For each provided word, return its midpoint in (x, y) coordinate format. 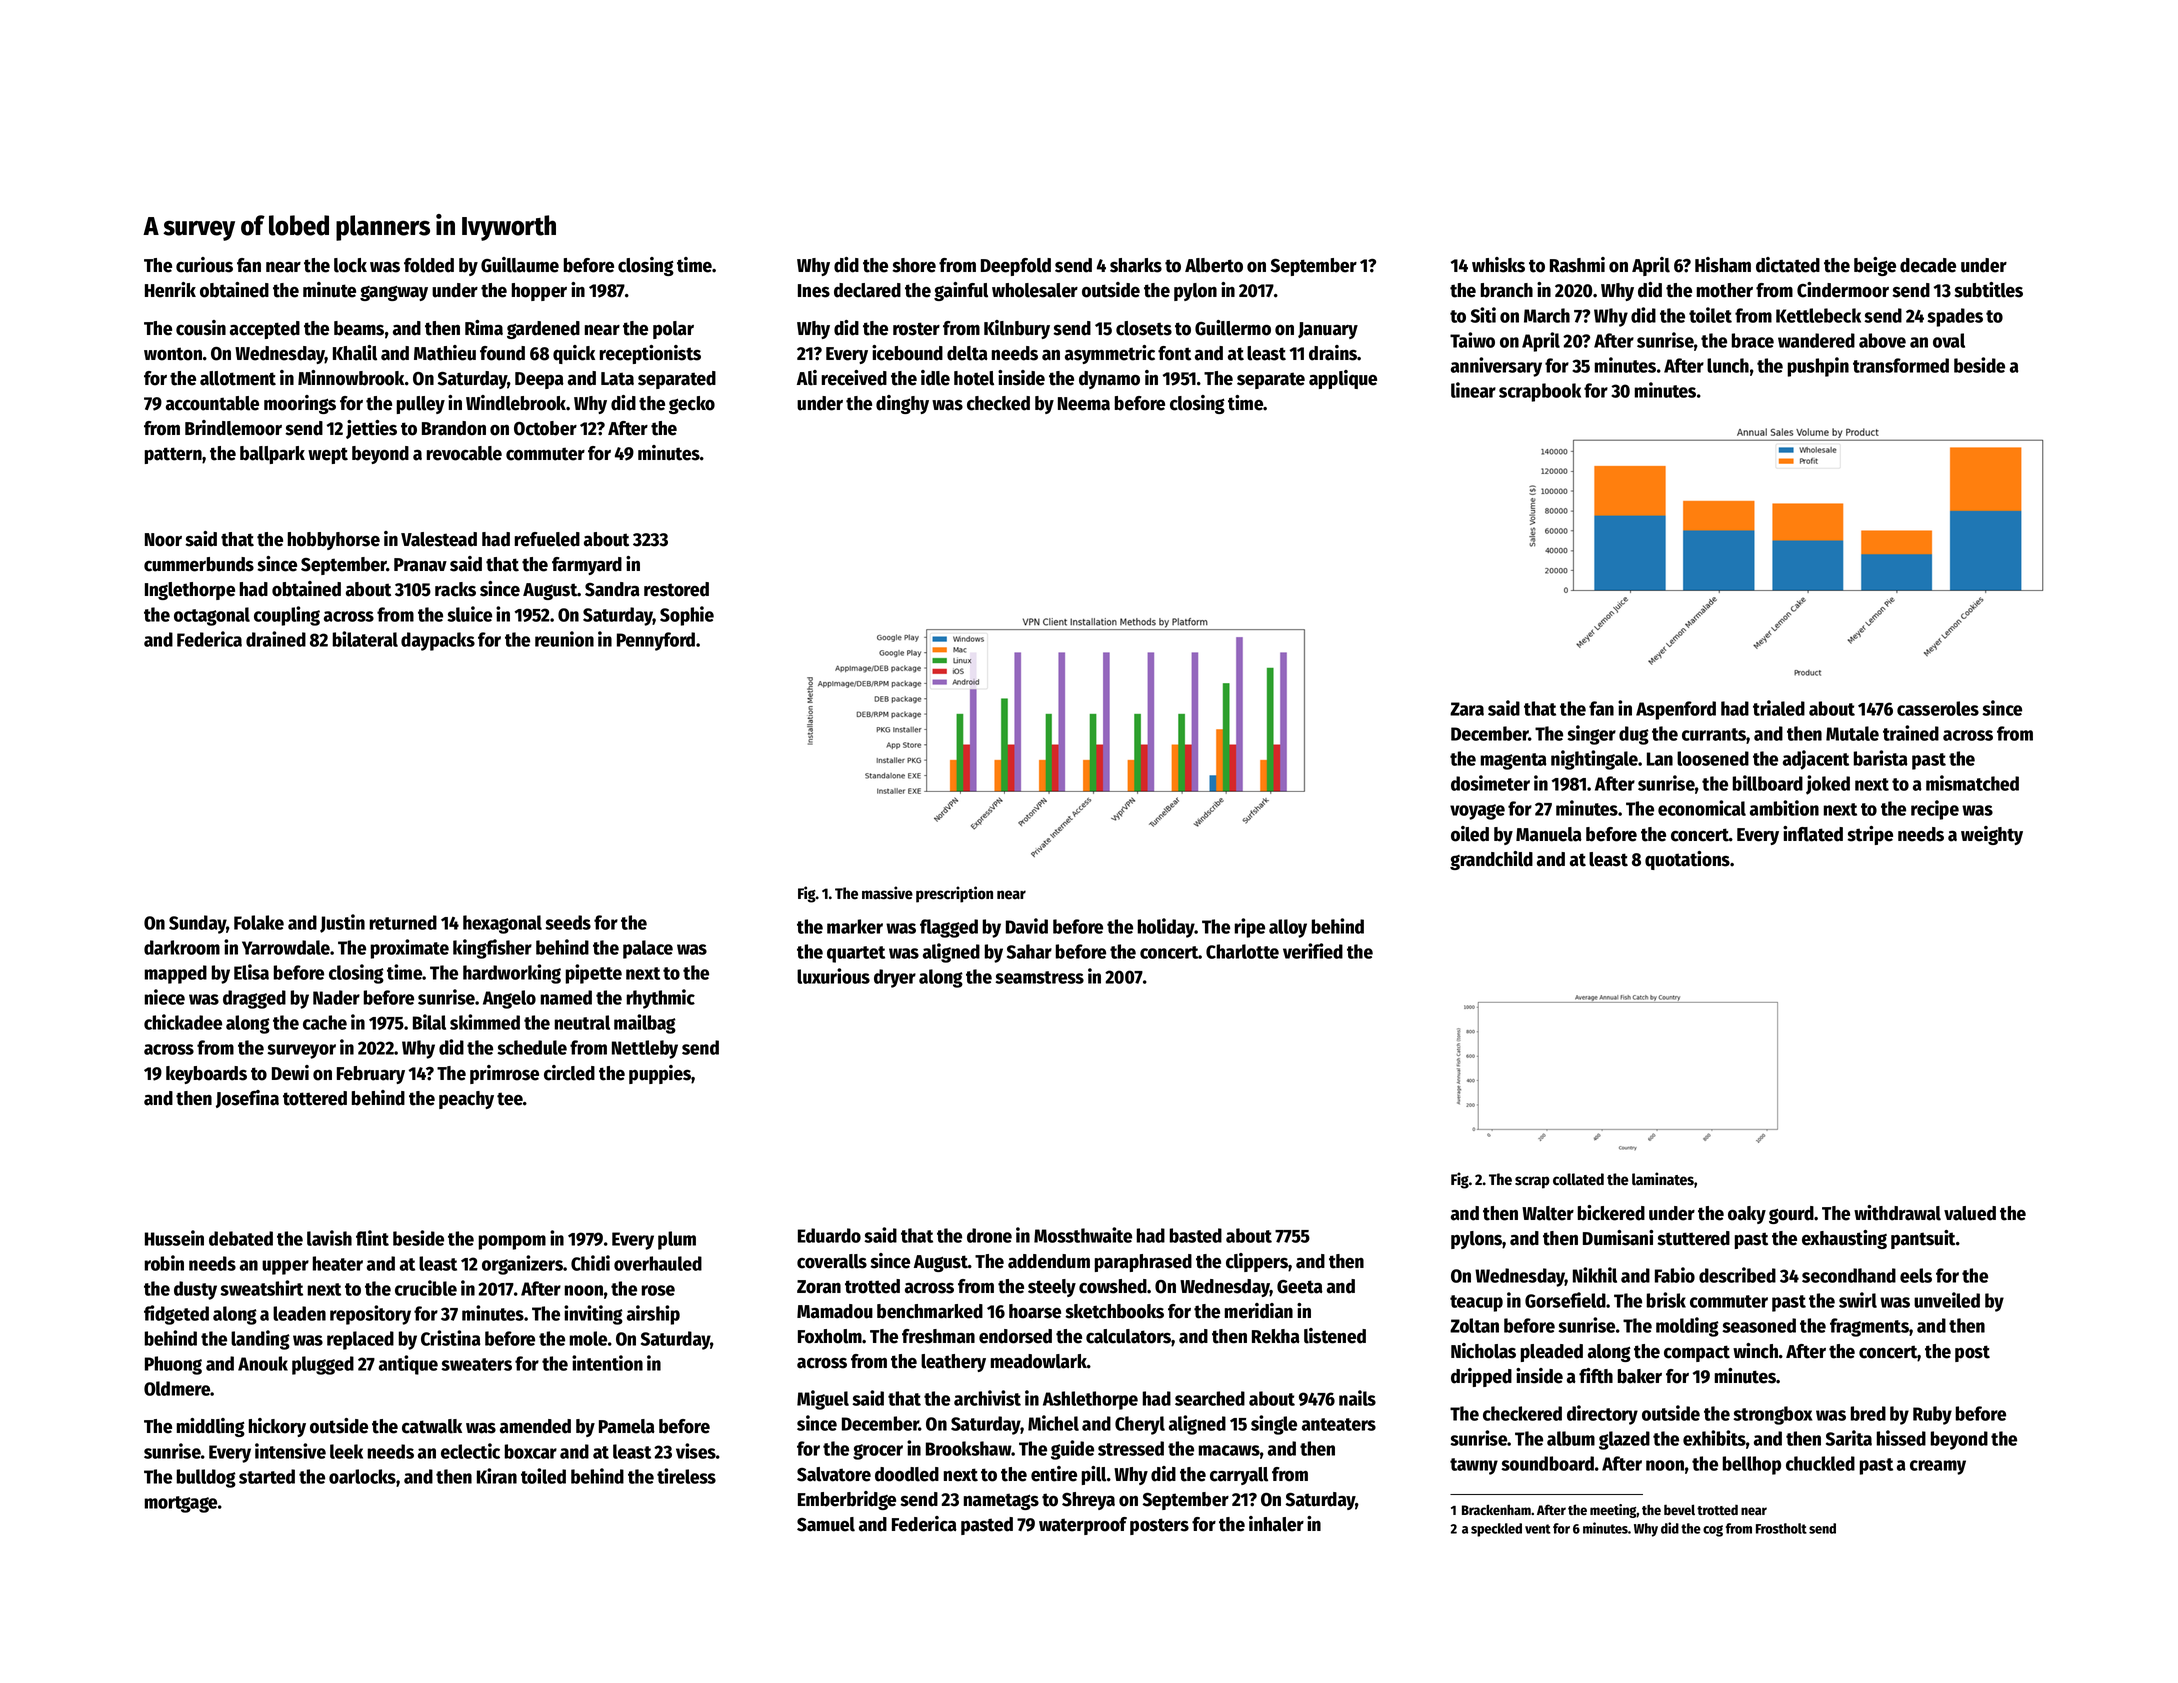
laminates (1663, 1179)
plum (677, 1240)
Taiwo (1472, 340)
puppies (660, 1074)
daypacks (438, 641)
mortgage (180, 1504)
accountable (212, 403)
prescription (954, 894)
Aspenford (1676, 710)
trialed (1779, 708)
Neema (1084, 404)
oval (1949, 340)
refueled (547, 539)
